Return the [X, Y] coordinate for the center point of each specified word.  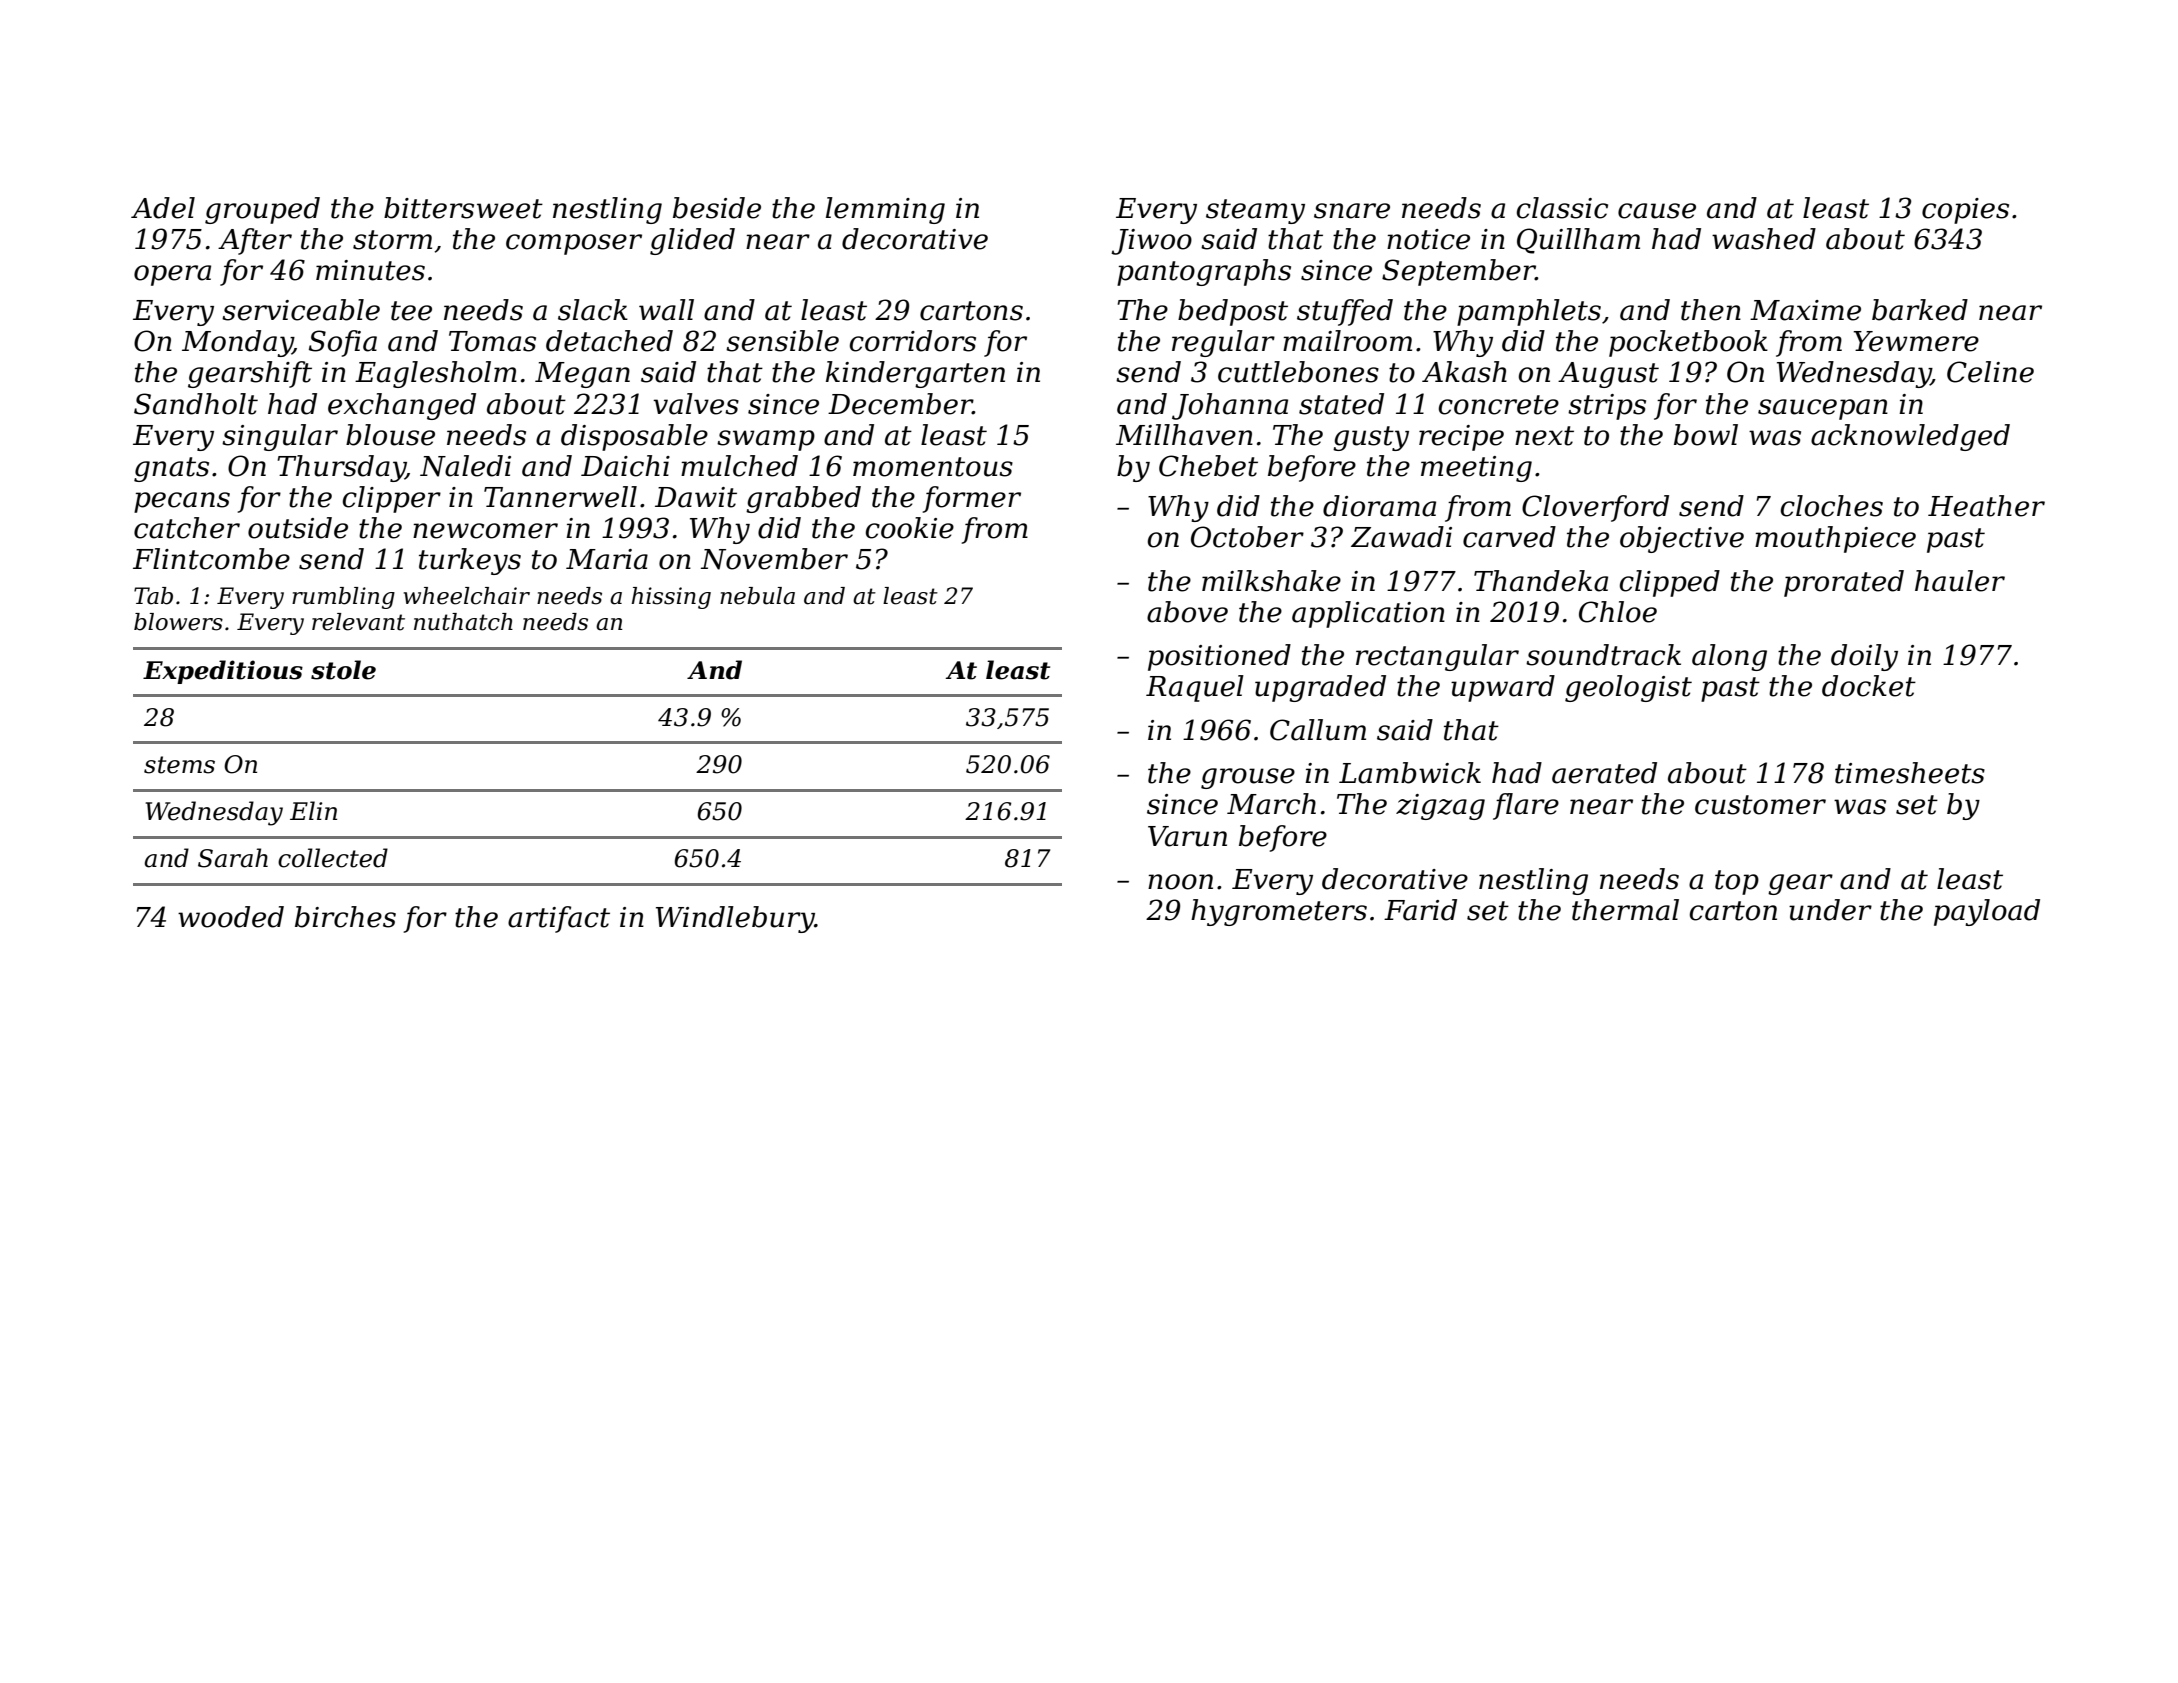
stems [179, 765]
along [1729, 657]
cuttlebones [1298, 372]
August [1608, 375]
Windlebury [735, 919]
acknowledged [1910, 437]
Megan [582, 375]
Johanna [1230, 406]
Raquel [1195, 688]
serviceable [301, 310]
